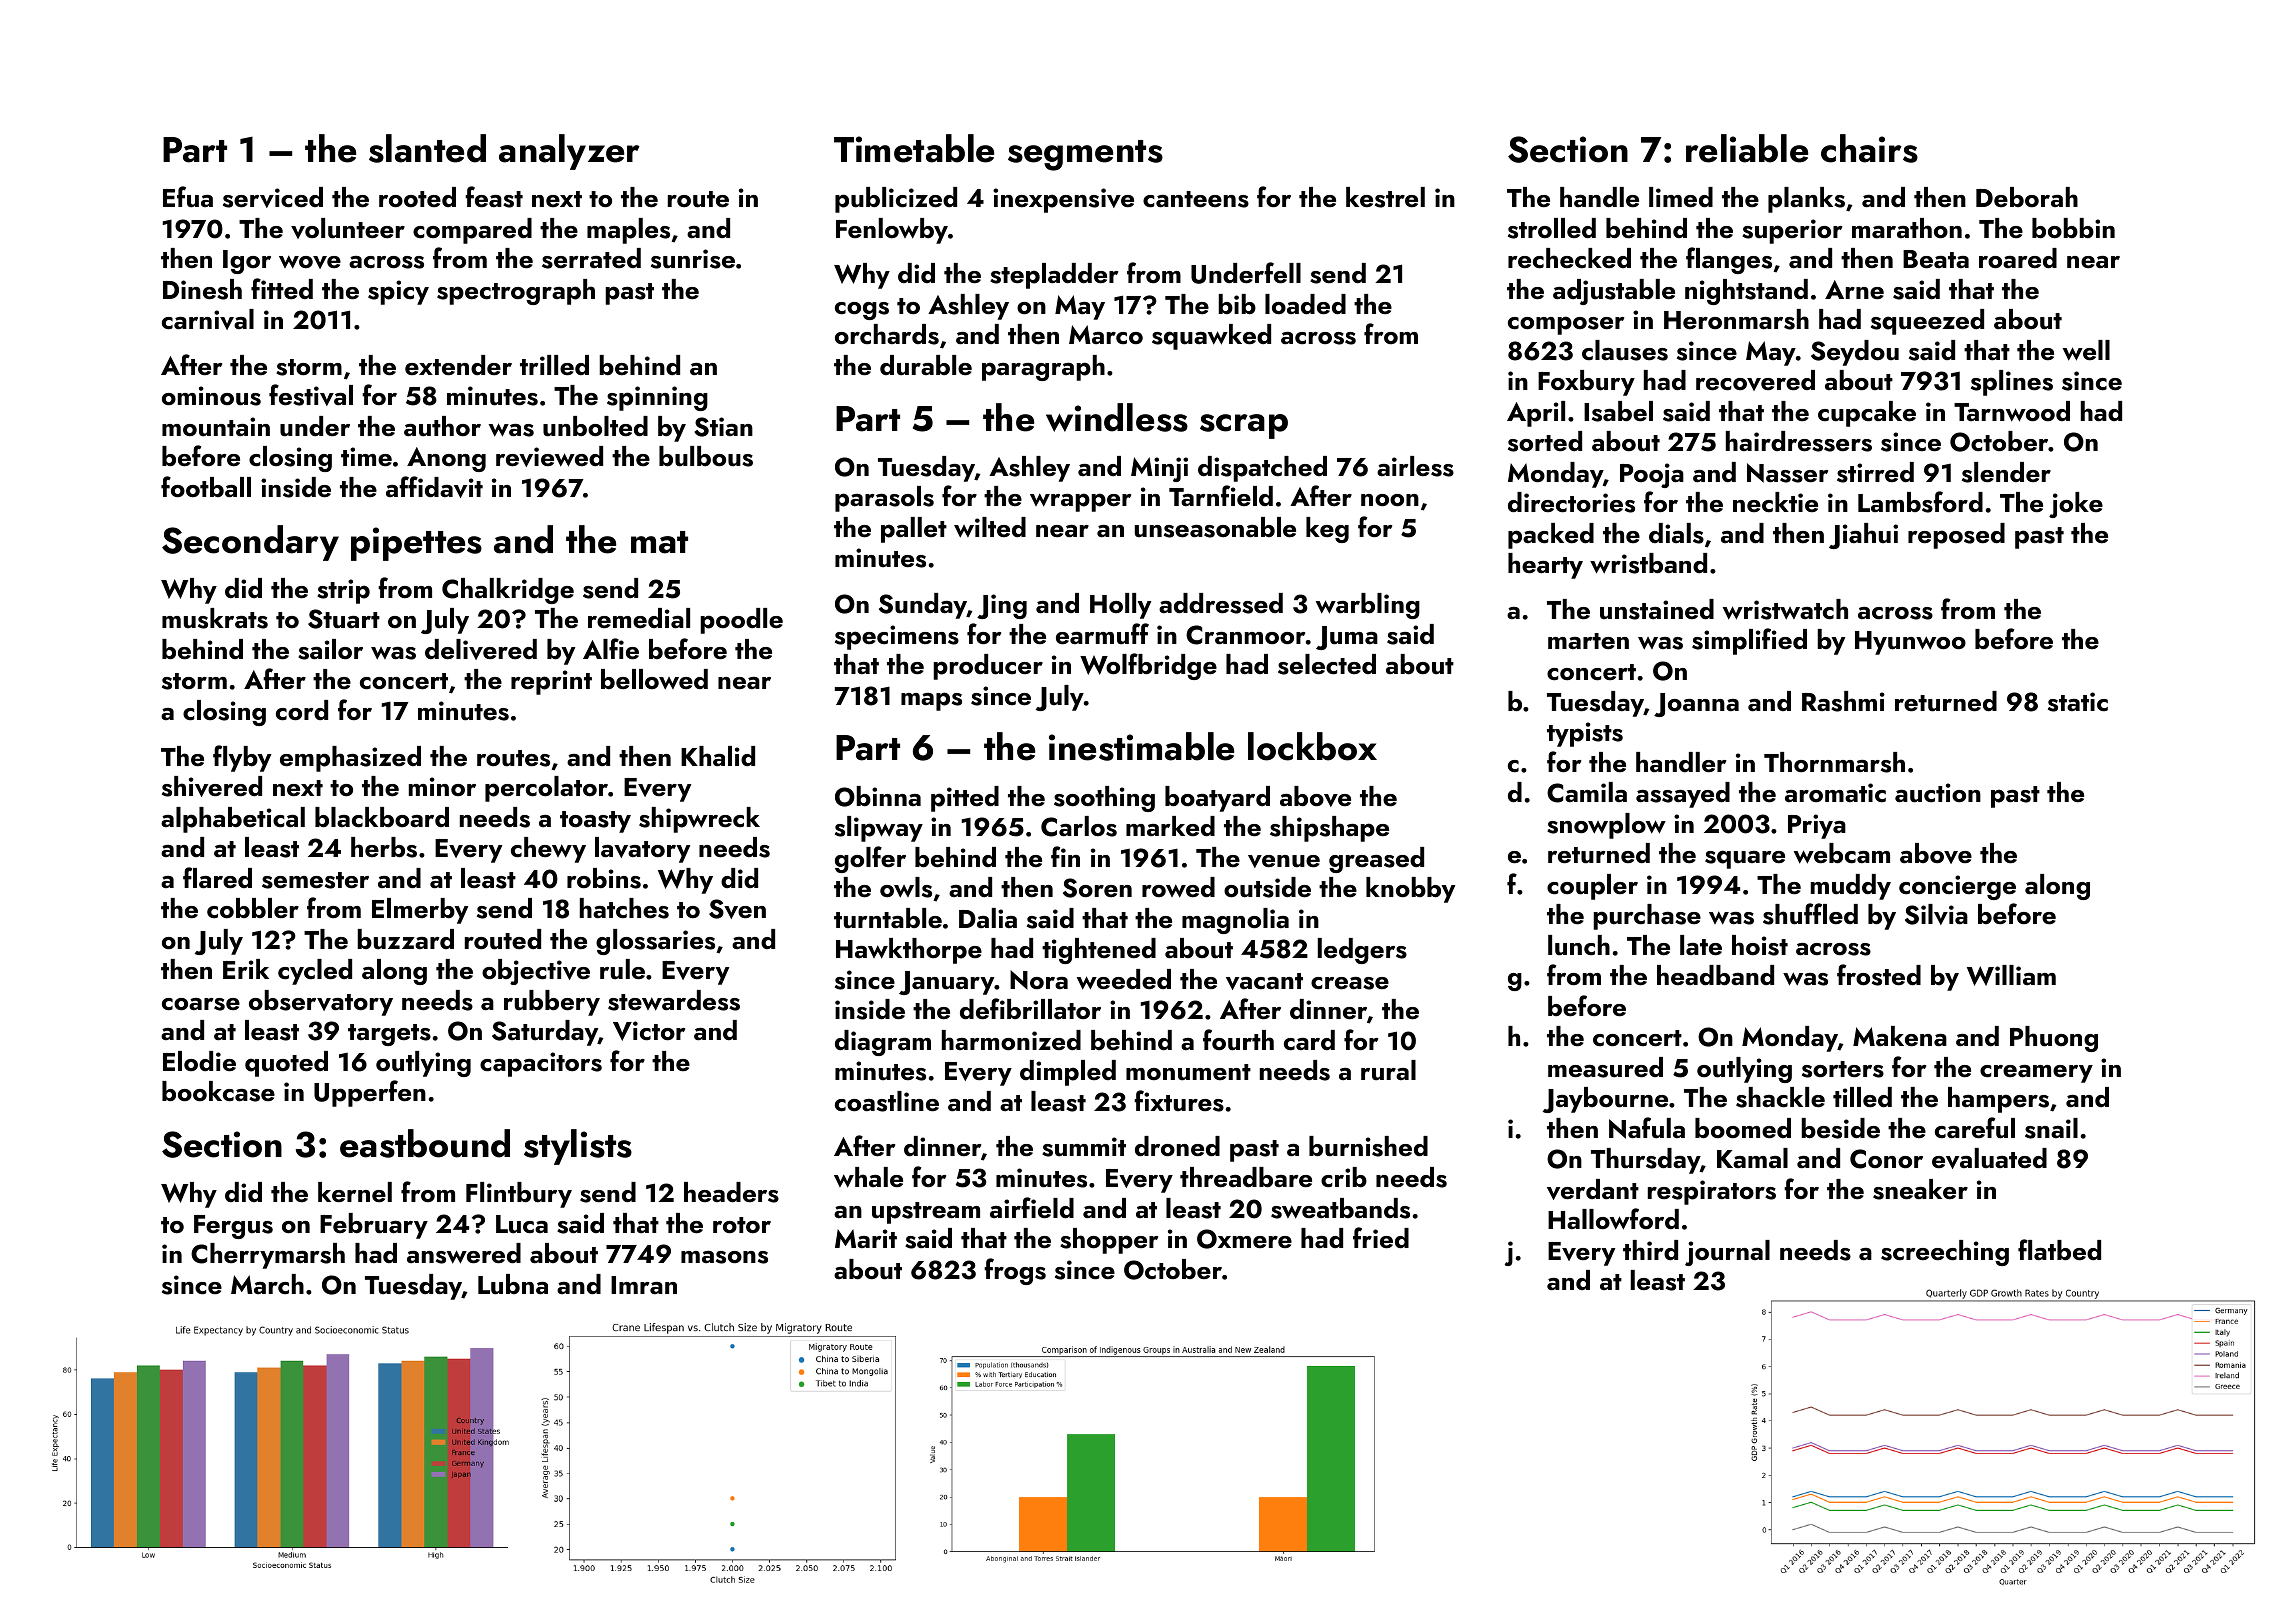 The width and height of the screenshot is (2292, 1620). Describe the element at coordinates (1385, 197) in the screenshot. I see `kestrel` at that location.
